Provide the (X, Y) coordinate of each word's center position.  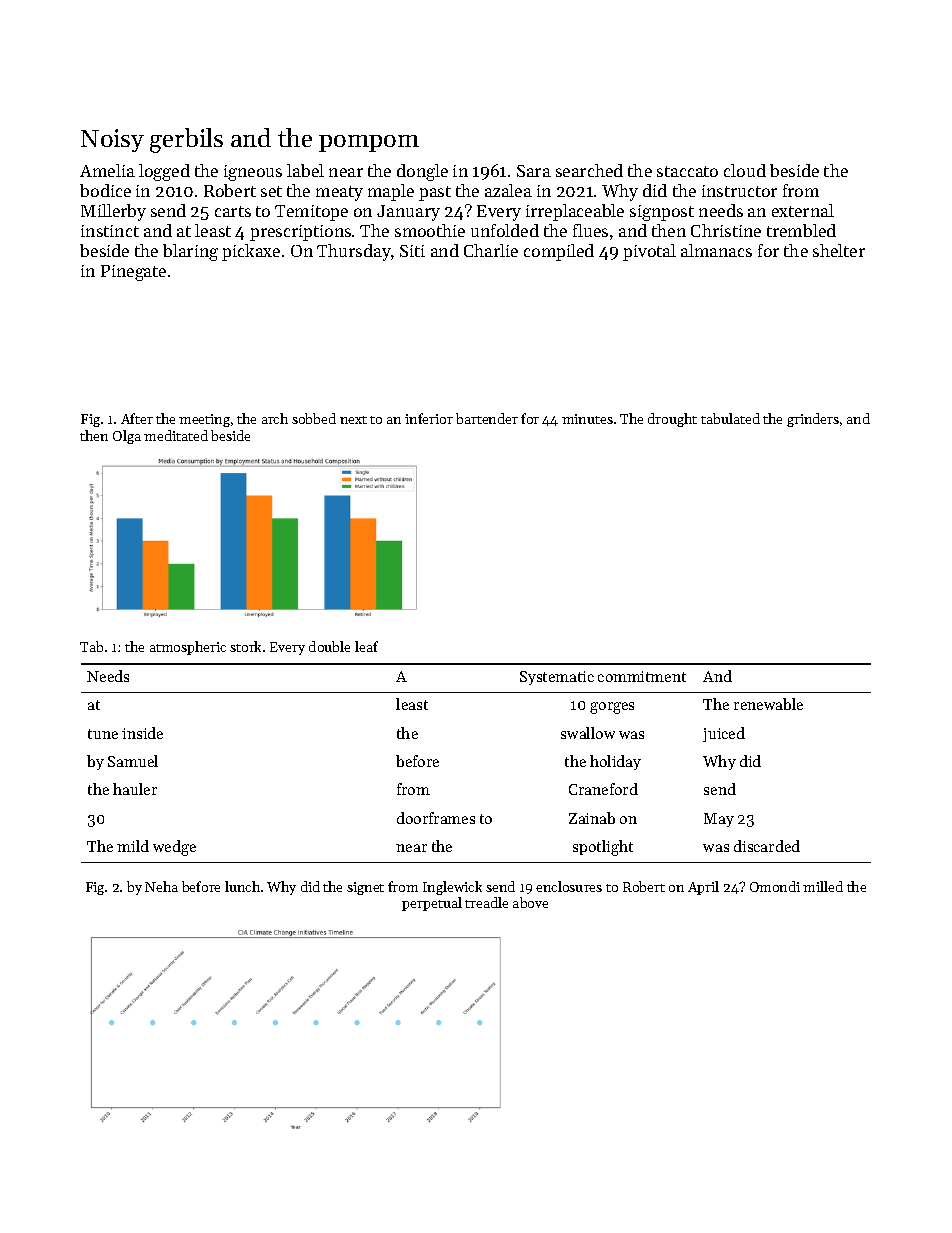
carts (233, 211)
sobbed (314, 418)
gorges (612, 708)
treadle (486, 902)
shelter (839, 250)
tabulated (730, 418)
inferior (429, 418)
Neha (161, 886)
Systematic (557, 678)
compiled (559, 252)
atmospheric (188, 648)
